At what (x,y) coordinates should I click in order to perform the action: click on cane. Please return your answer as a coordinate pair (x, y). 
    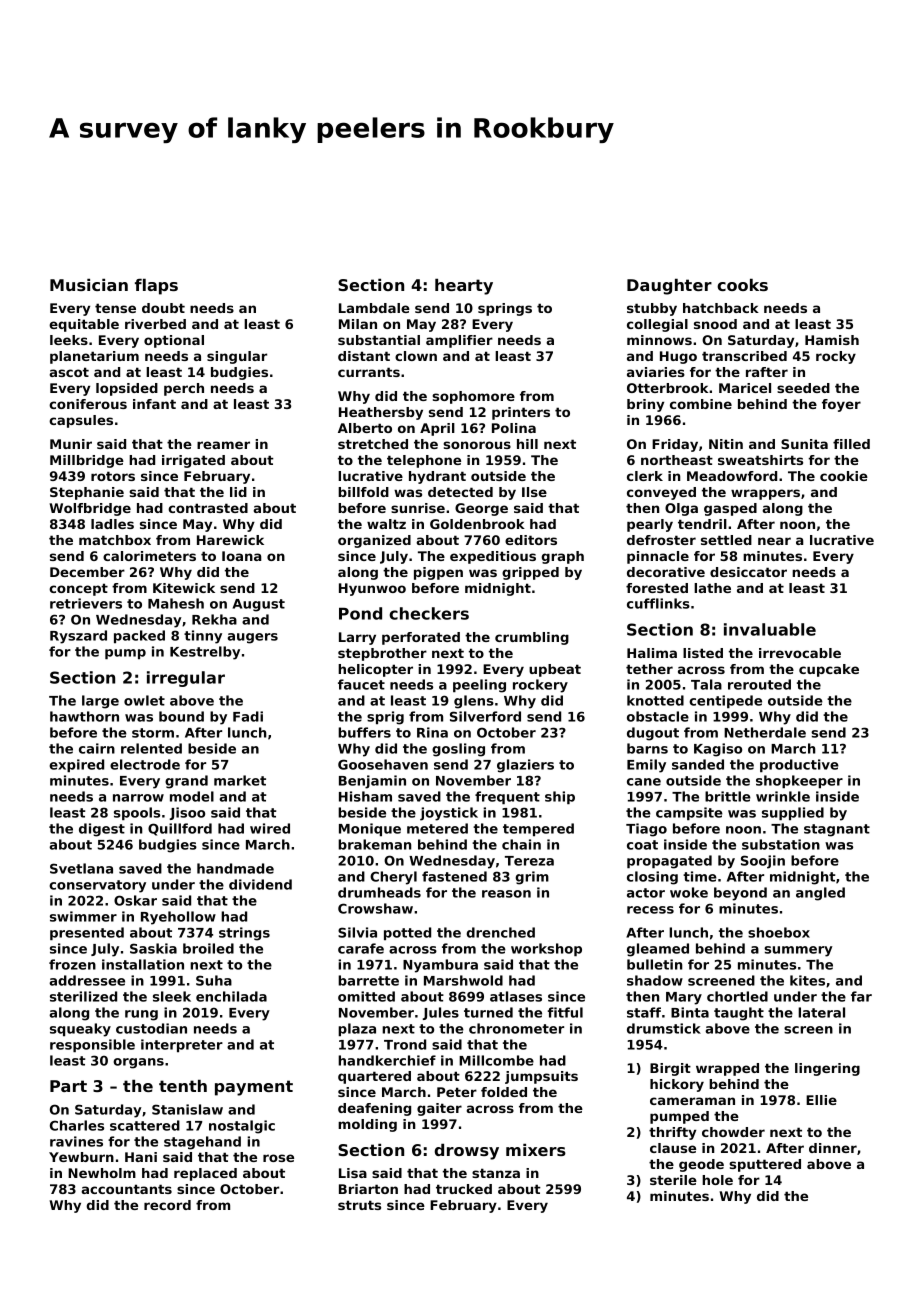
    Looking at the image, I should click on (644, 782).
